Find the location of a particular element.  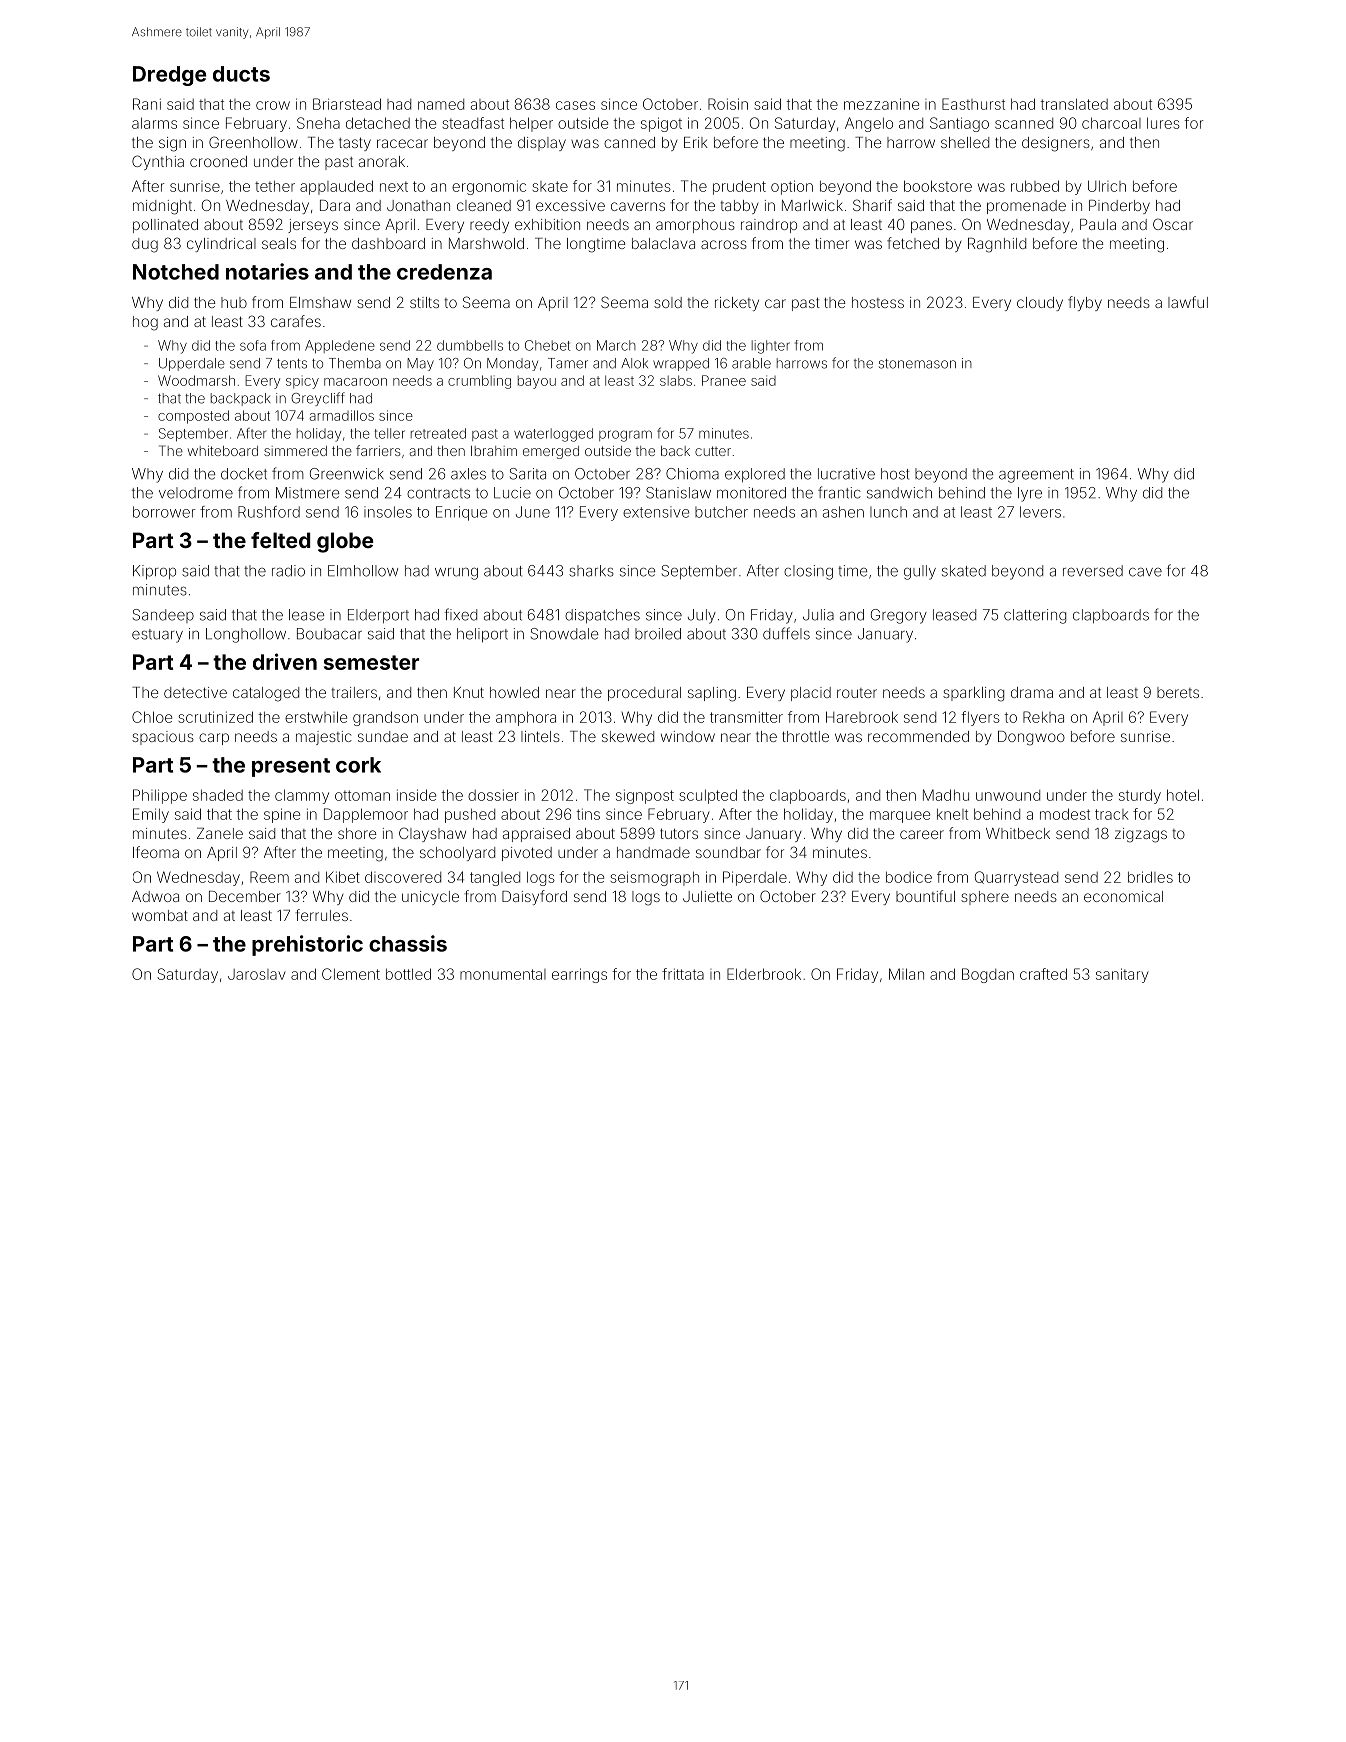

Milan is located at coordinates (906, 974).
